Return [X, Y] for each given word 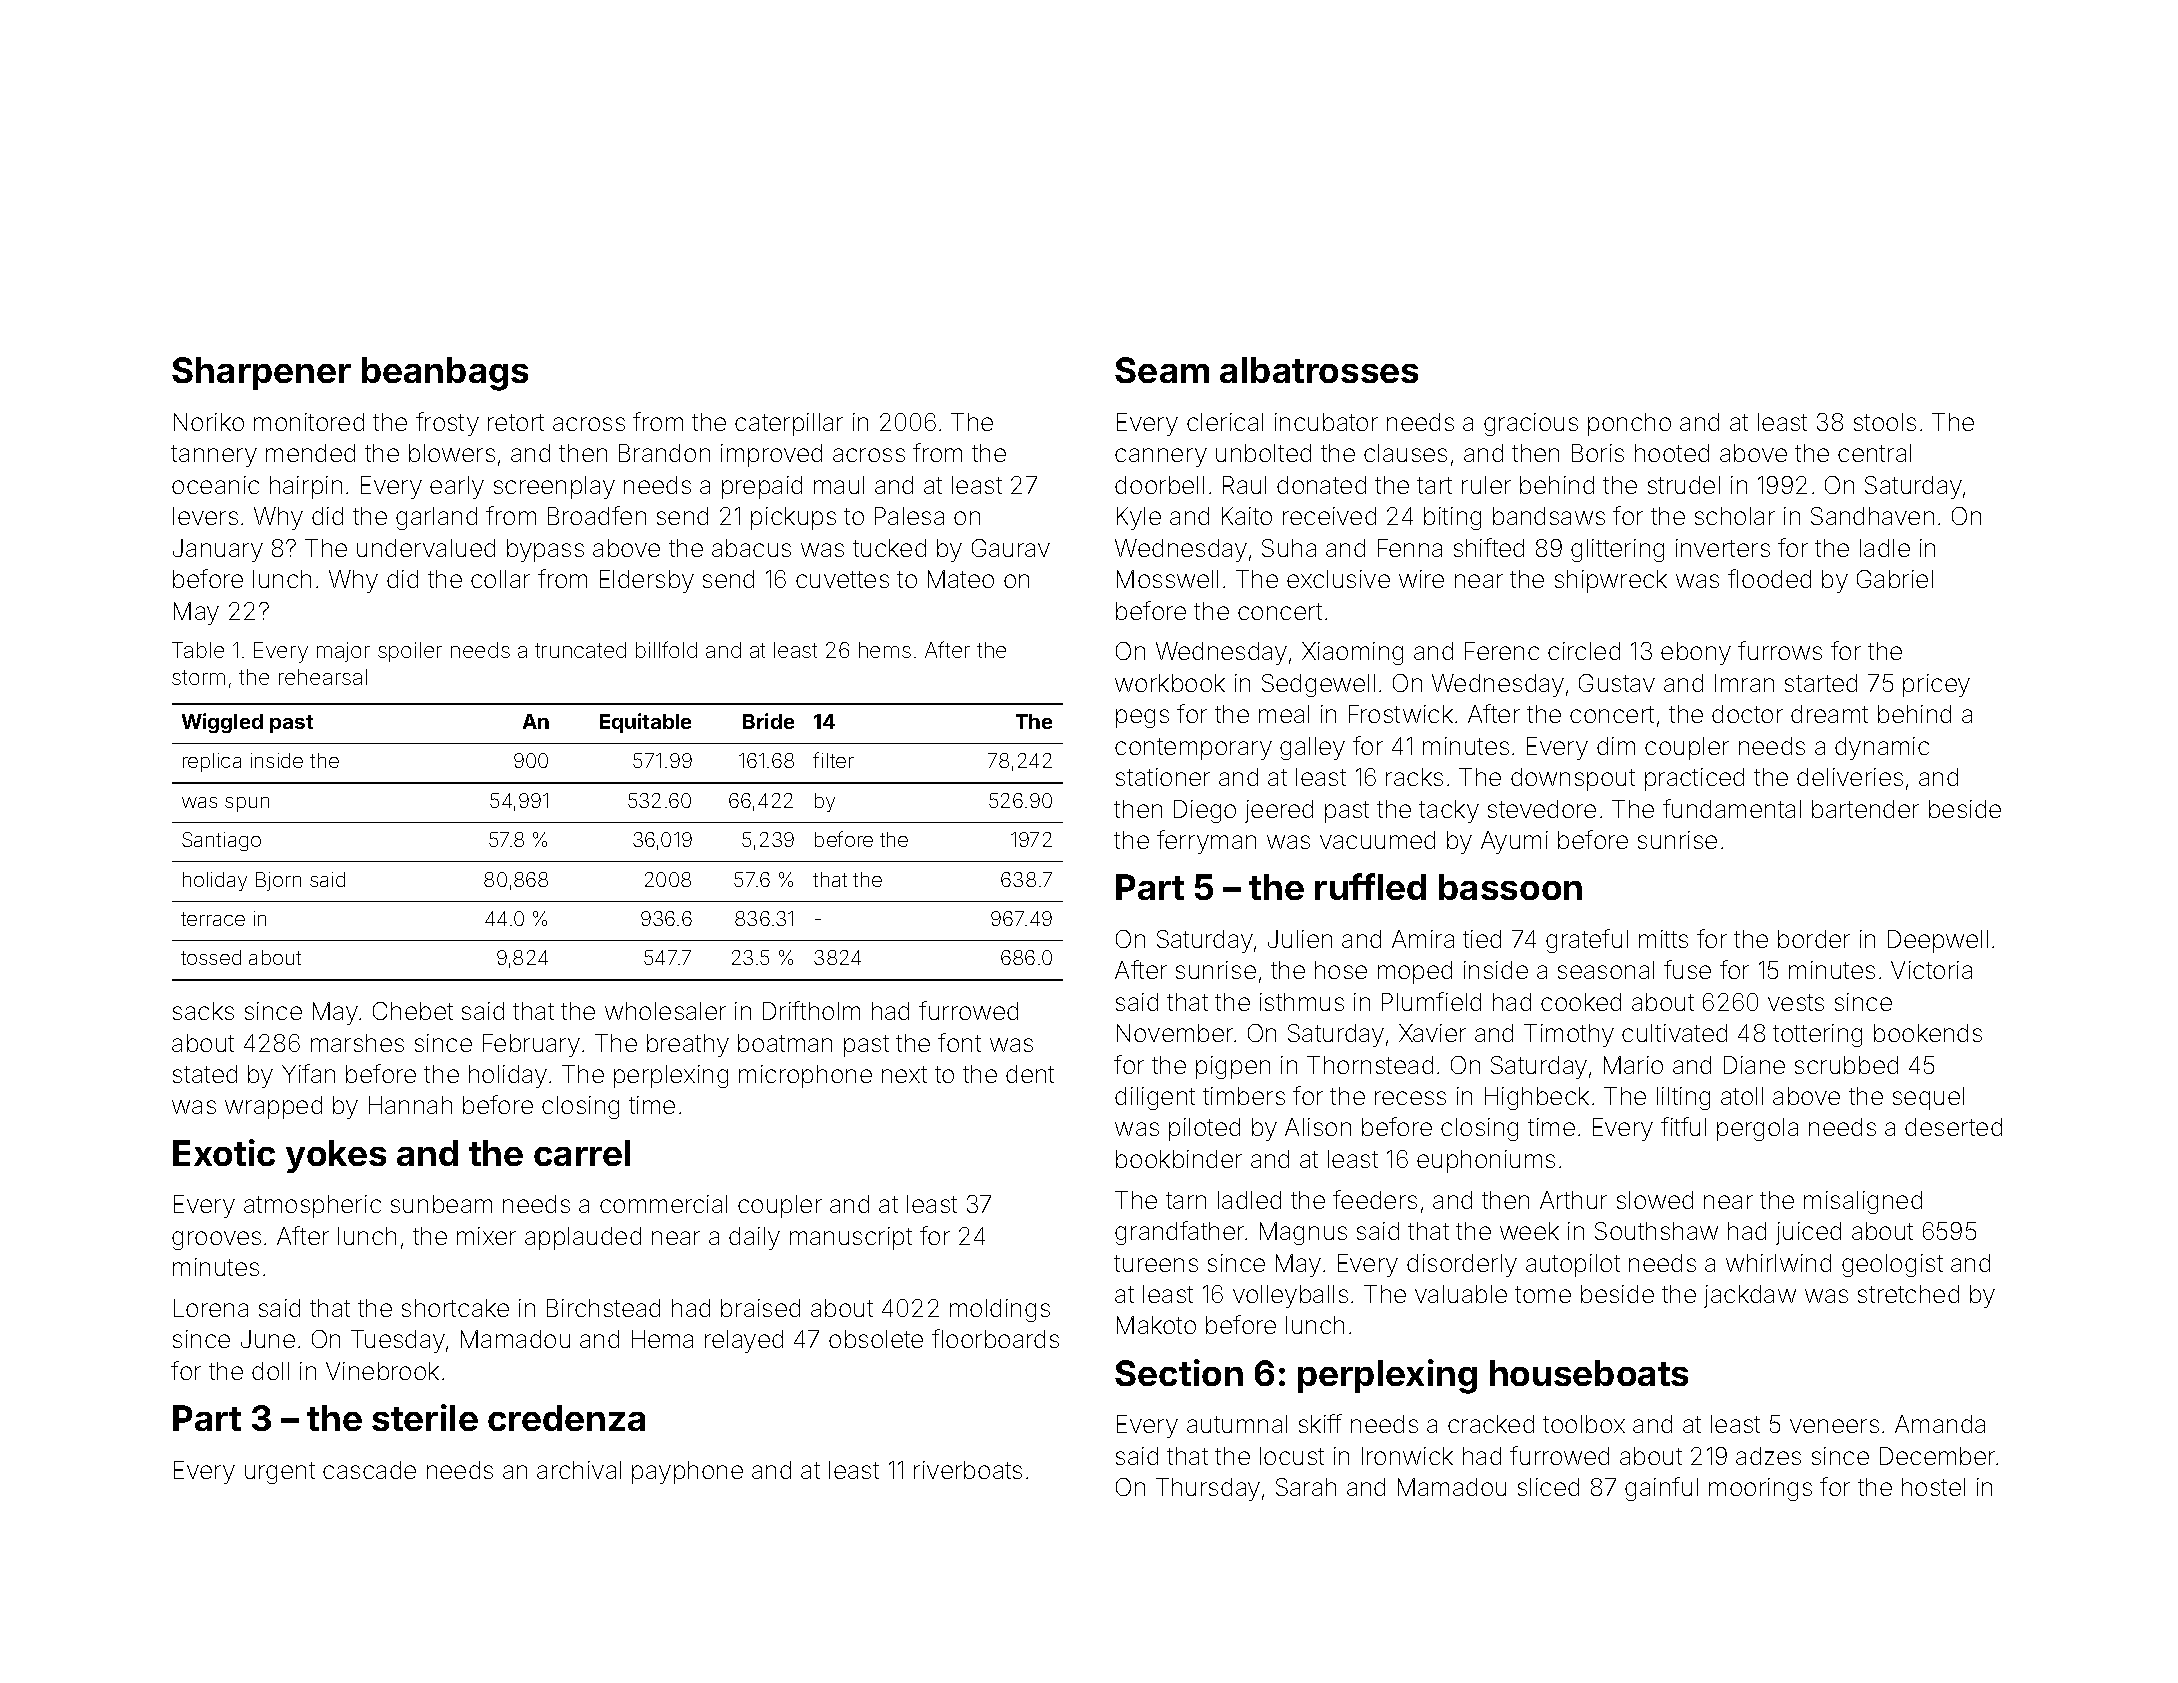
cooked [1581, 1002]
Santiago [221, 841]
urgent [280, 1473]
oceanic [215, 485]
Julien [1300, 939]
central [1874, 453]
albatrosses [1319, 370]
